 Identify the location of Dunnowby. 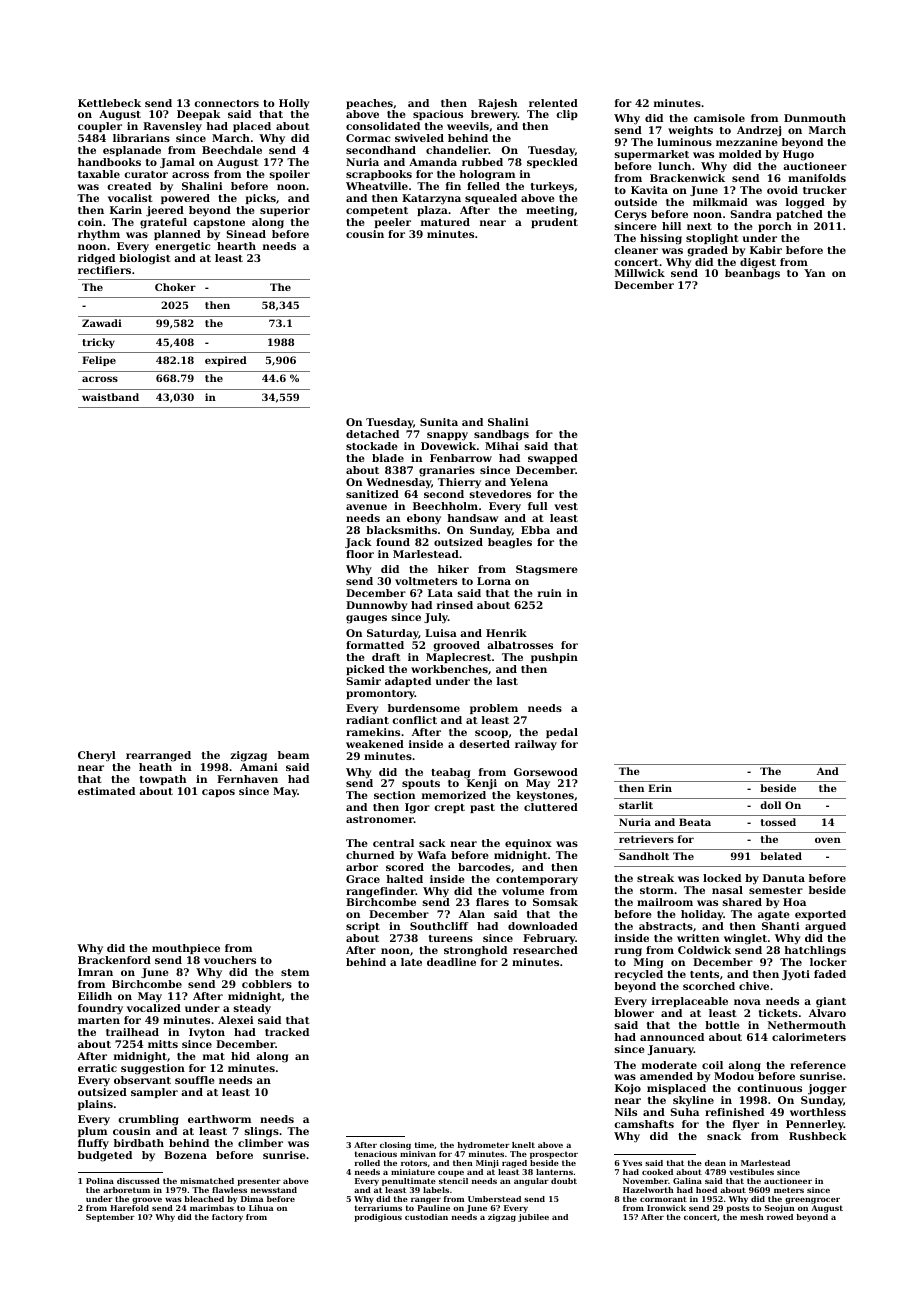
(377, 606).
